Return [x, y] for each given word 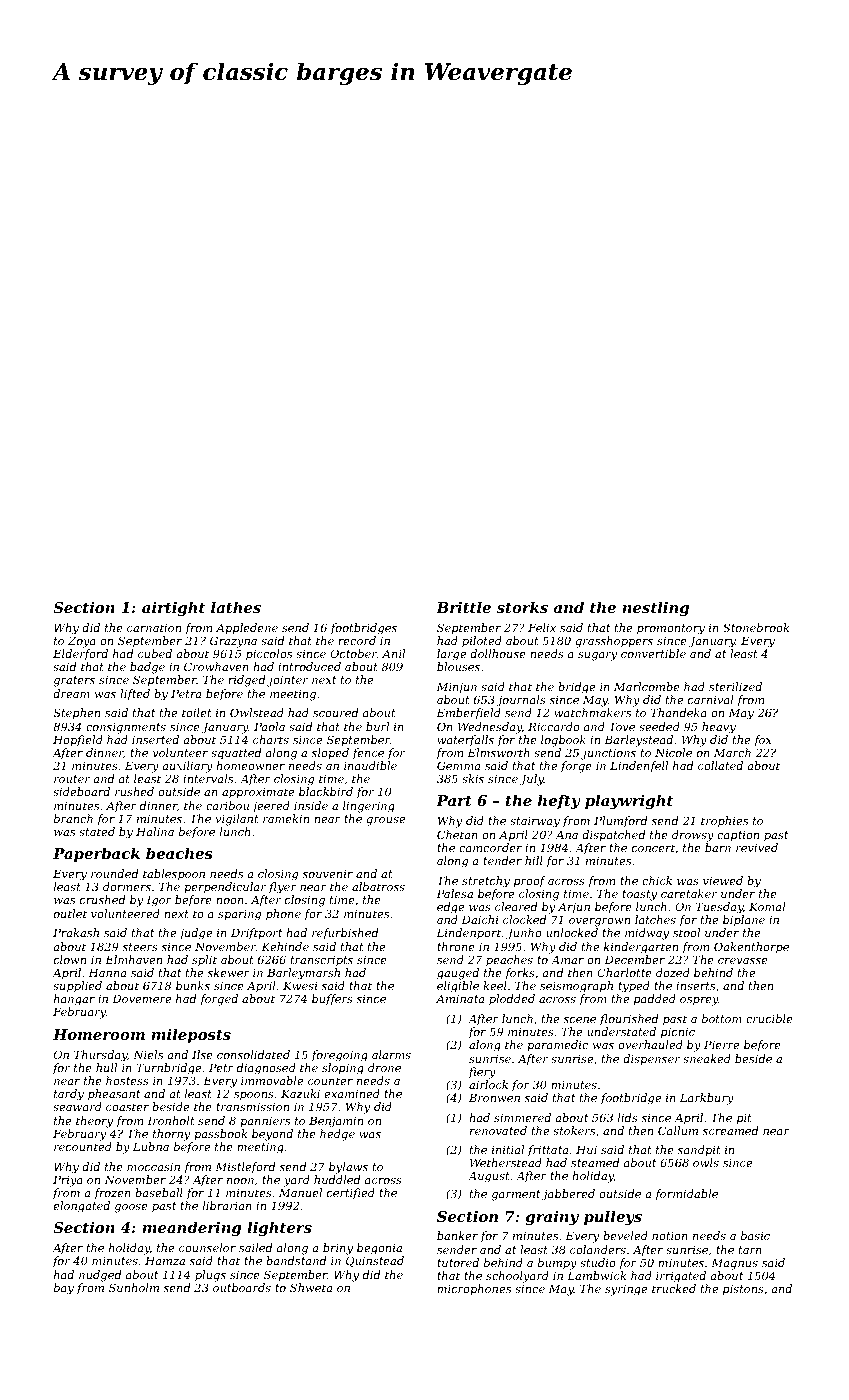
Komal [767, 906]
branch [73, 818]
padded [655, 1000]
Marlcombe [647, 686]
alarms [391, 1054]
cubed [155, 653]
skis [473, 778]
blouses [458, 666]
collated [720, 765]
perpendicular [225, 888]
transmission [252, 1106]
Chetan [457, 834]
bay [64, 1289]
